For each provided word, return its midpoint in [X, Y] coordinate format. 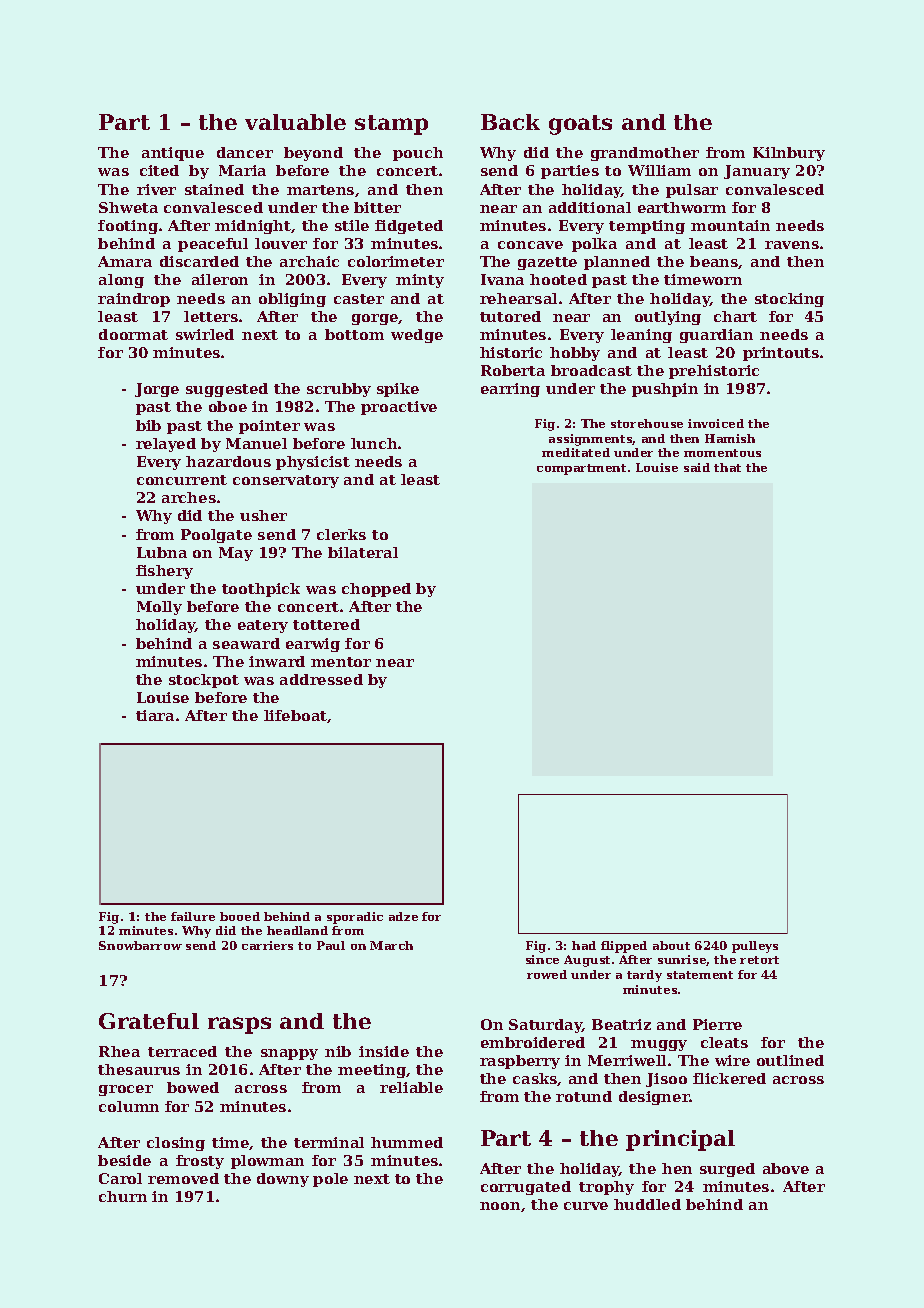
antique [173, 154]
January [757, 172]
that [727, 467]
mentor [341, 662]
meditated [576, 452]
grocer [126, 1090]
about [671, 945]
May [236, 554]
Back [510, 122]
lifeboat [296, 716]
